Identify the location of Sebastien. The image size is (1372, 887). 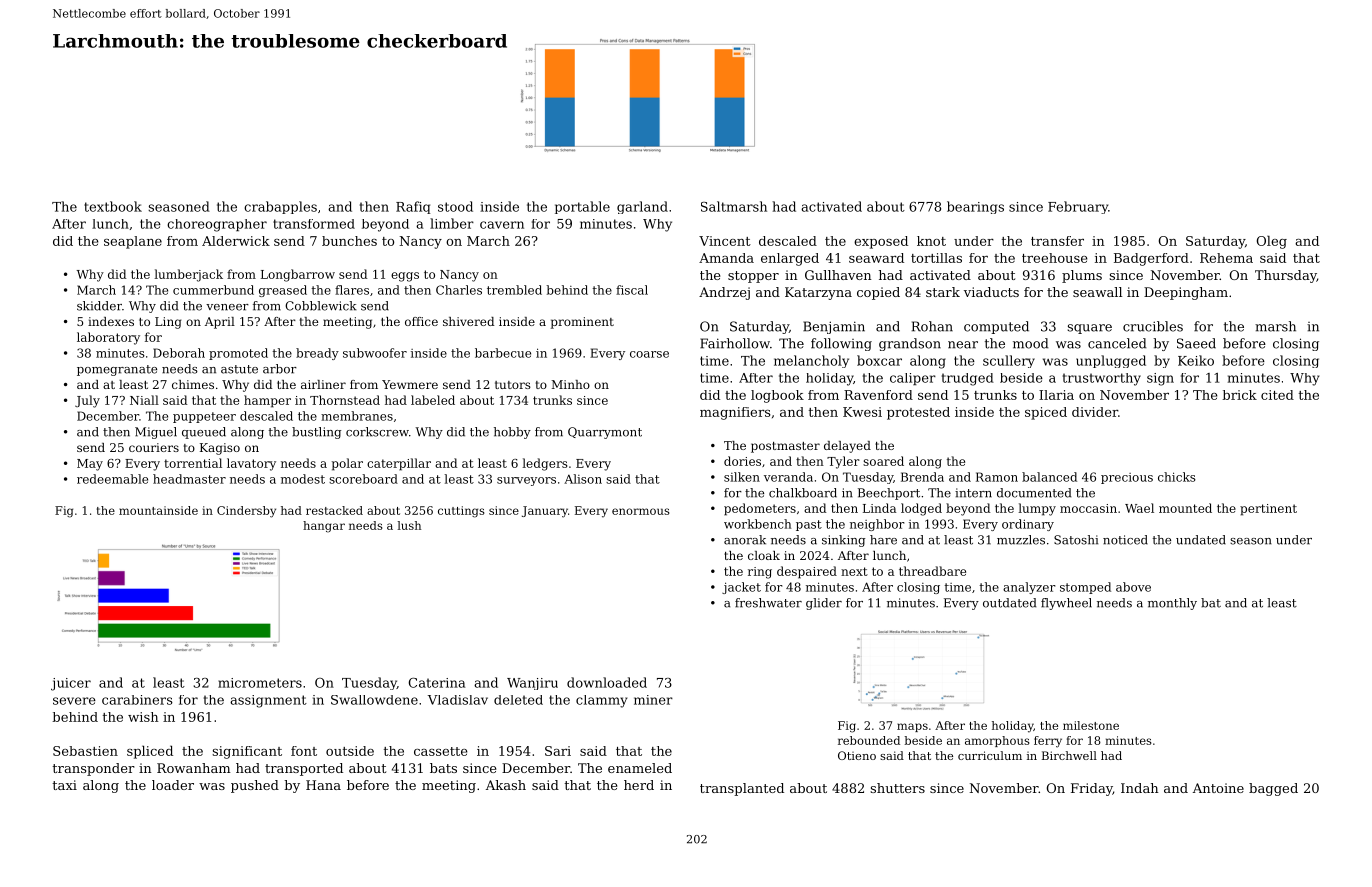
(85, 751).
